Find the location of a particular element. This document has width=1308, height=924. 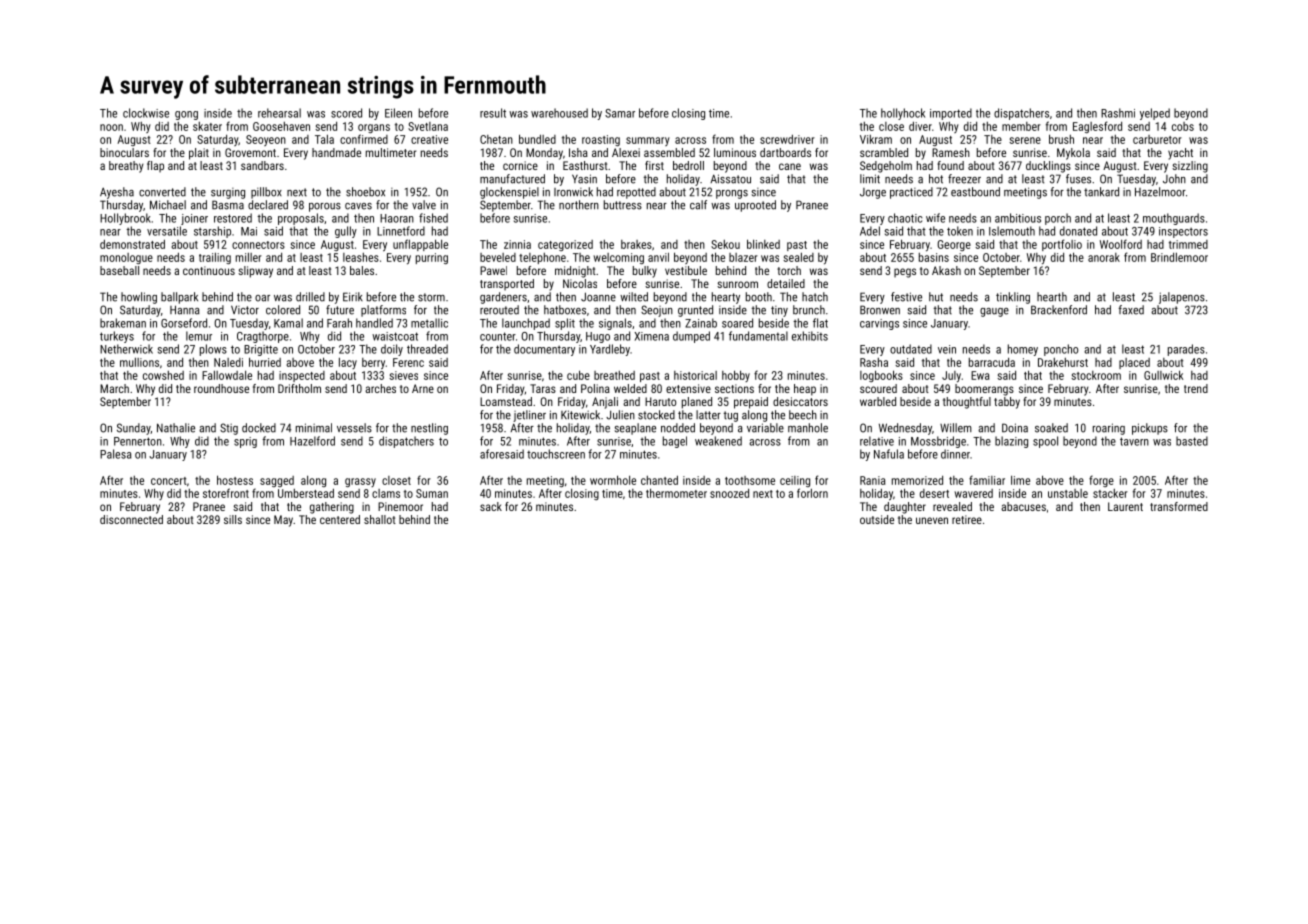

warehoused is located at coordinates (559, 113).
